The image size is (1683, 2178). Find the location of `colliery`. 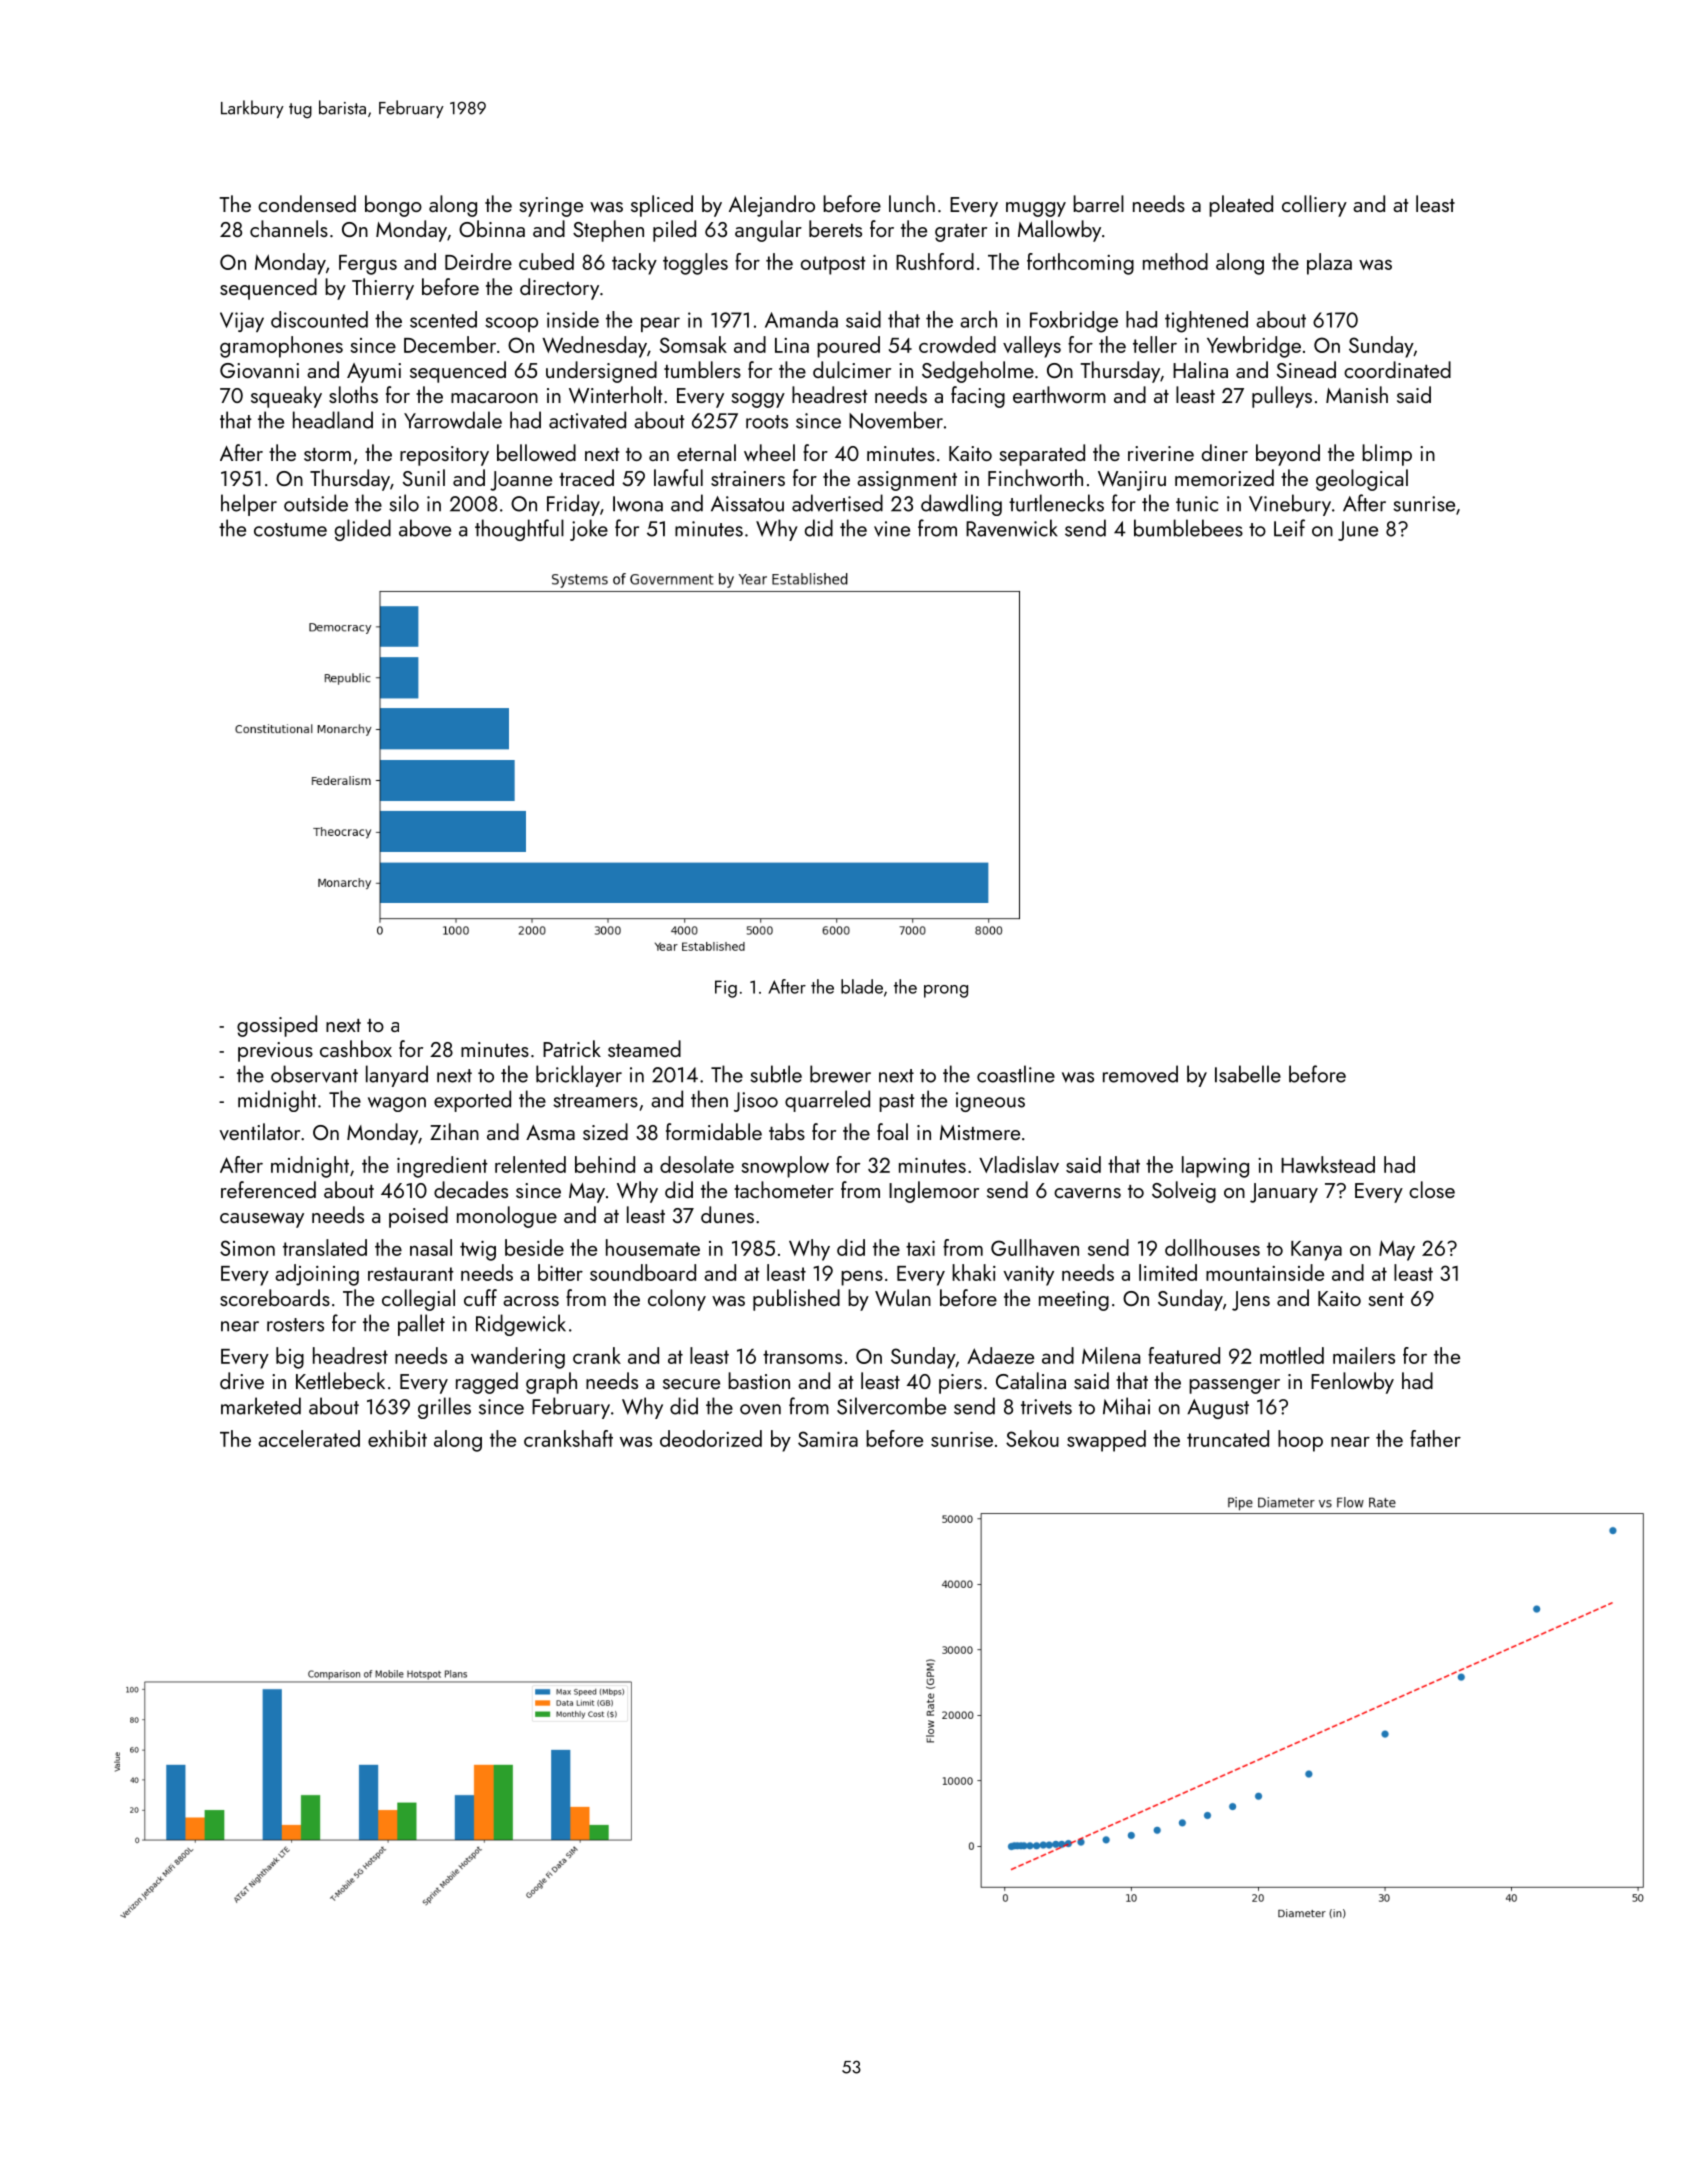

colliery is located at coordinates (1314, 206).
